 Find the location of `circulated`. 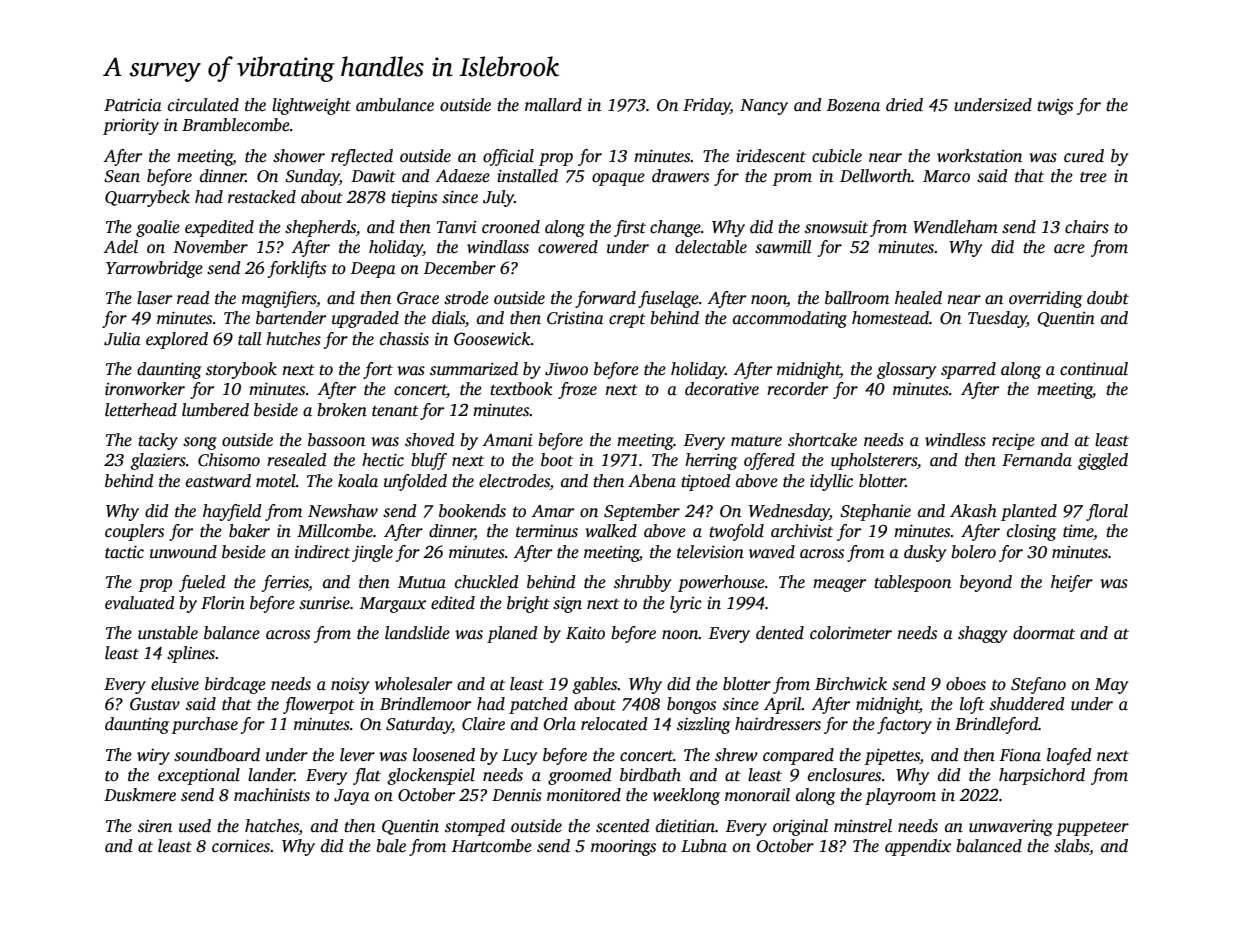

circulated is located at coordinates (203, 105).
